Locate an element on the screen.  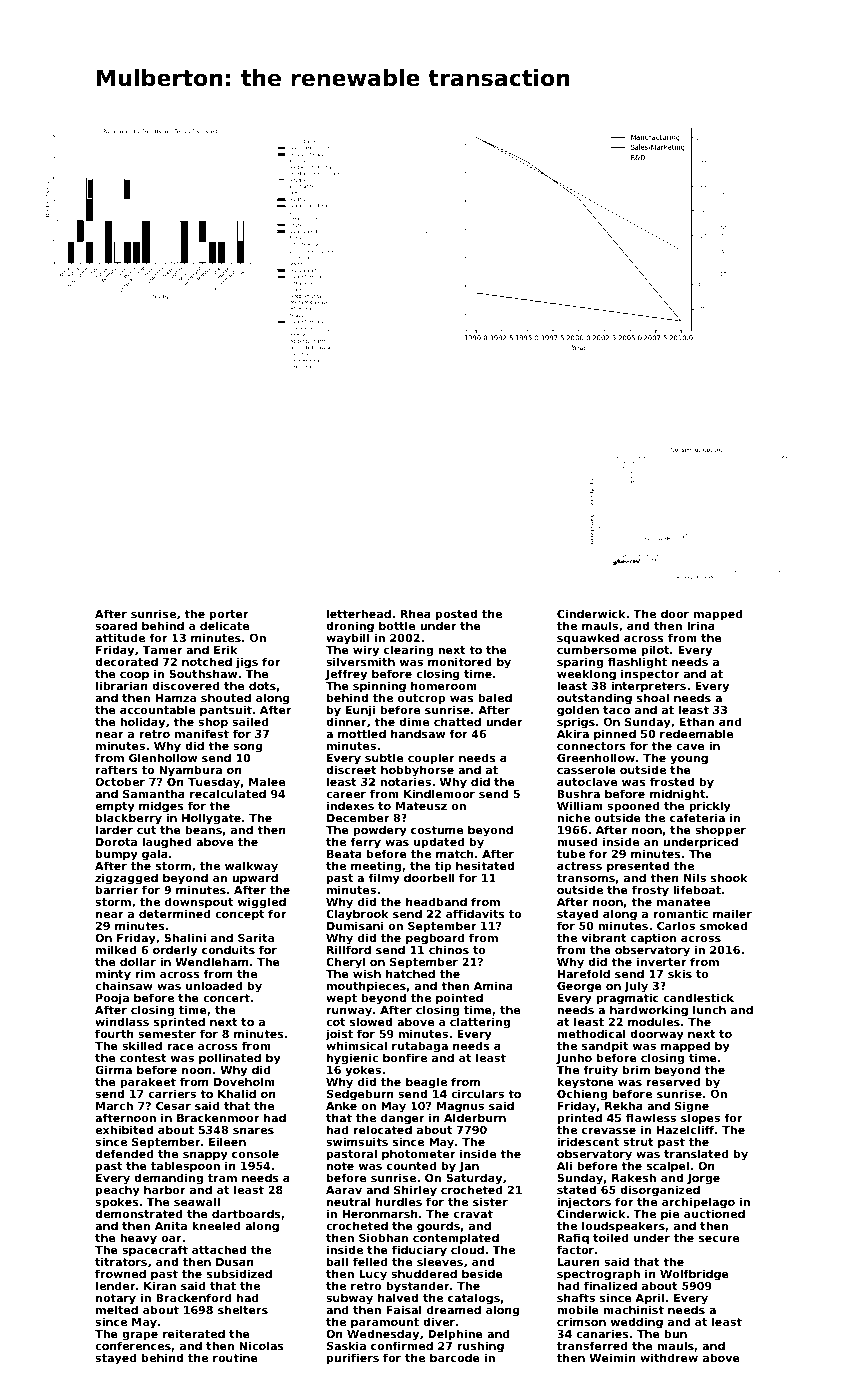
conferences is located at coordinates (133, 1346).
